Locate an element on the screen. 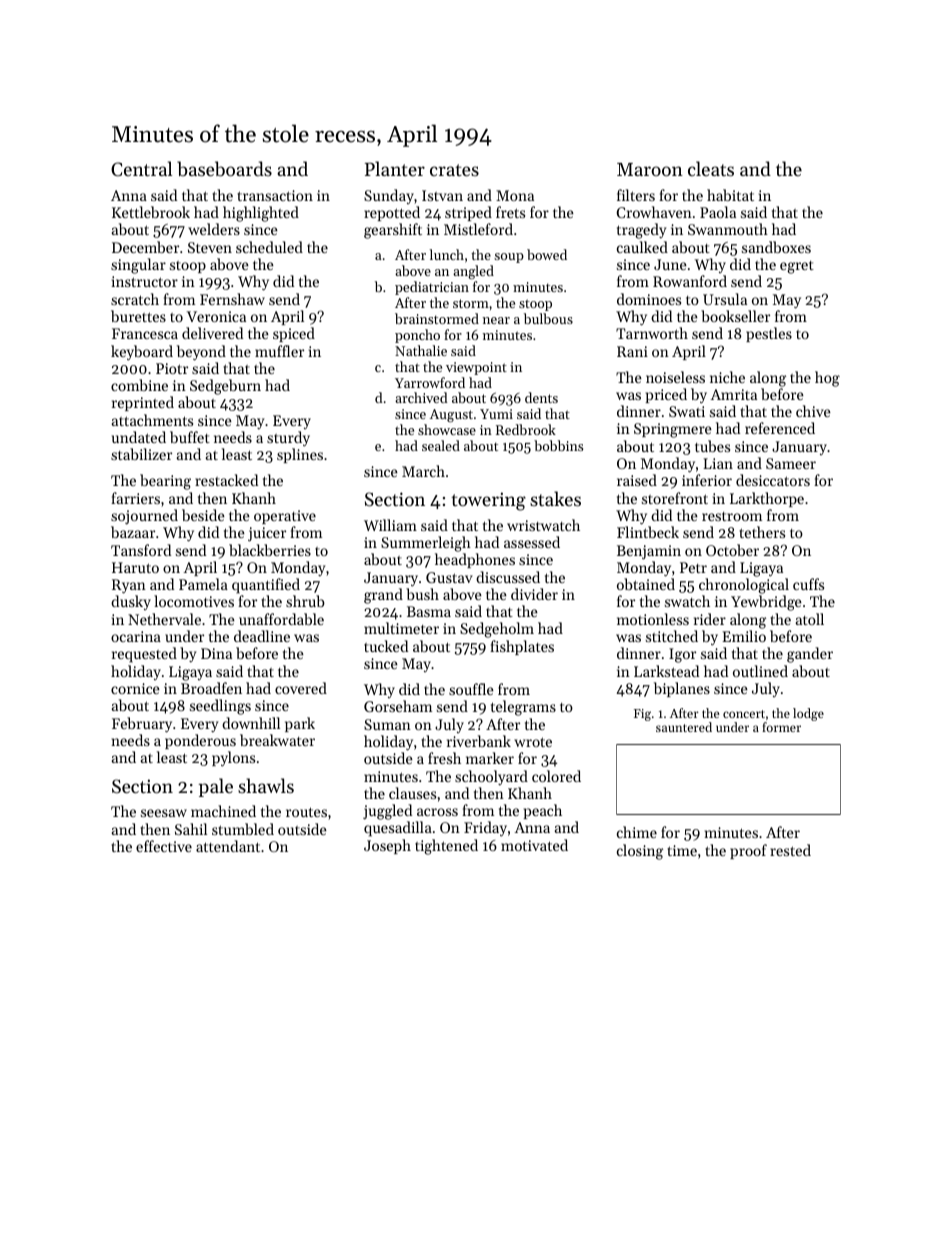 This screenshot has height=1233, width=952. March is located at coordinates (423, 471).
